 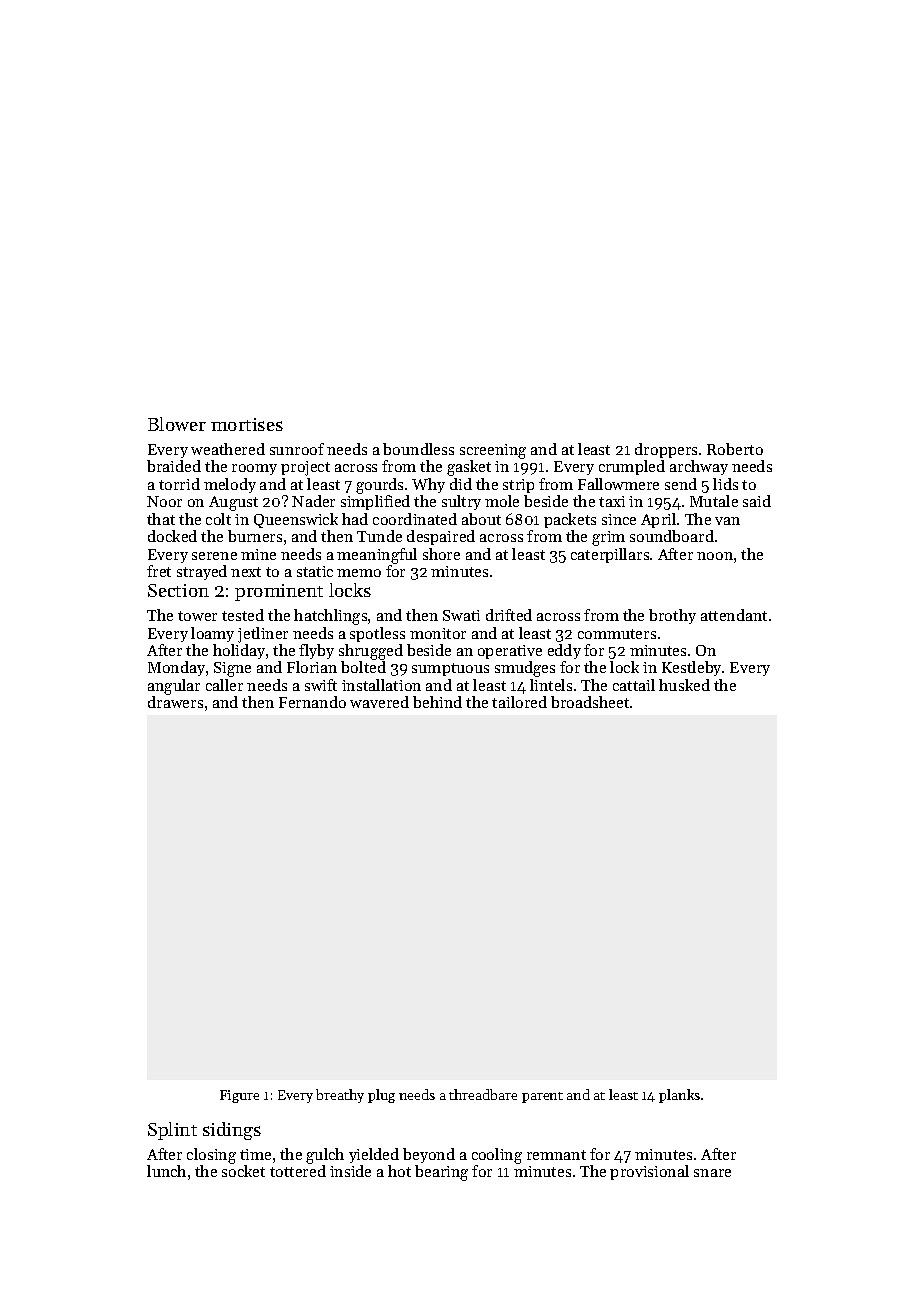 What do you see at coordinates (757, 501) in the document?
I see `said` at bounding box center [757, 501].
